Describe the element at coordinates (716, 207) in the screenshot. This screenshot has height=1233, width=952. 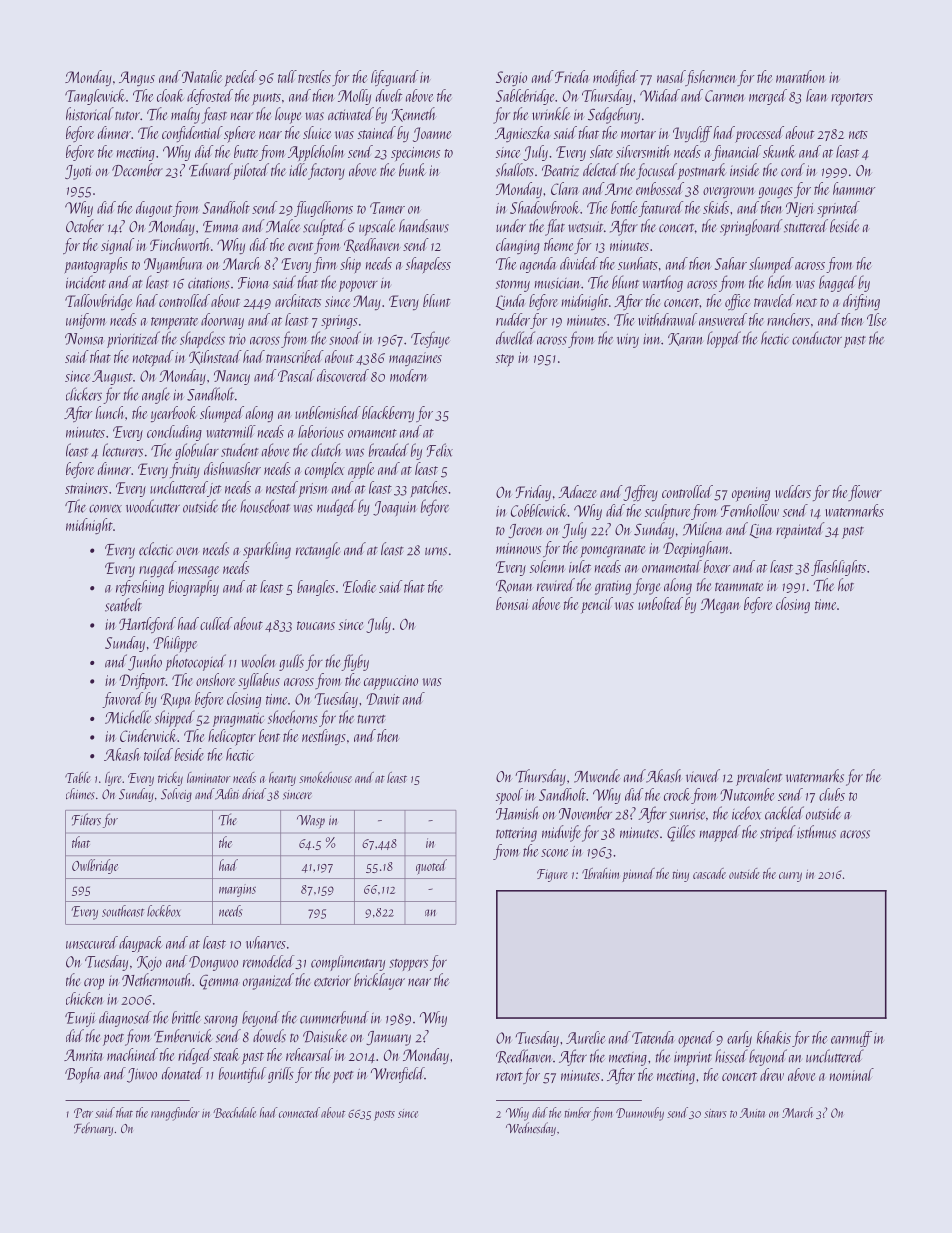
I see `skids` at that location.
